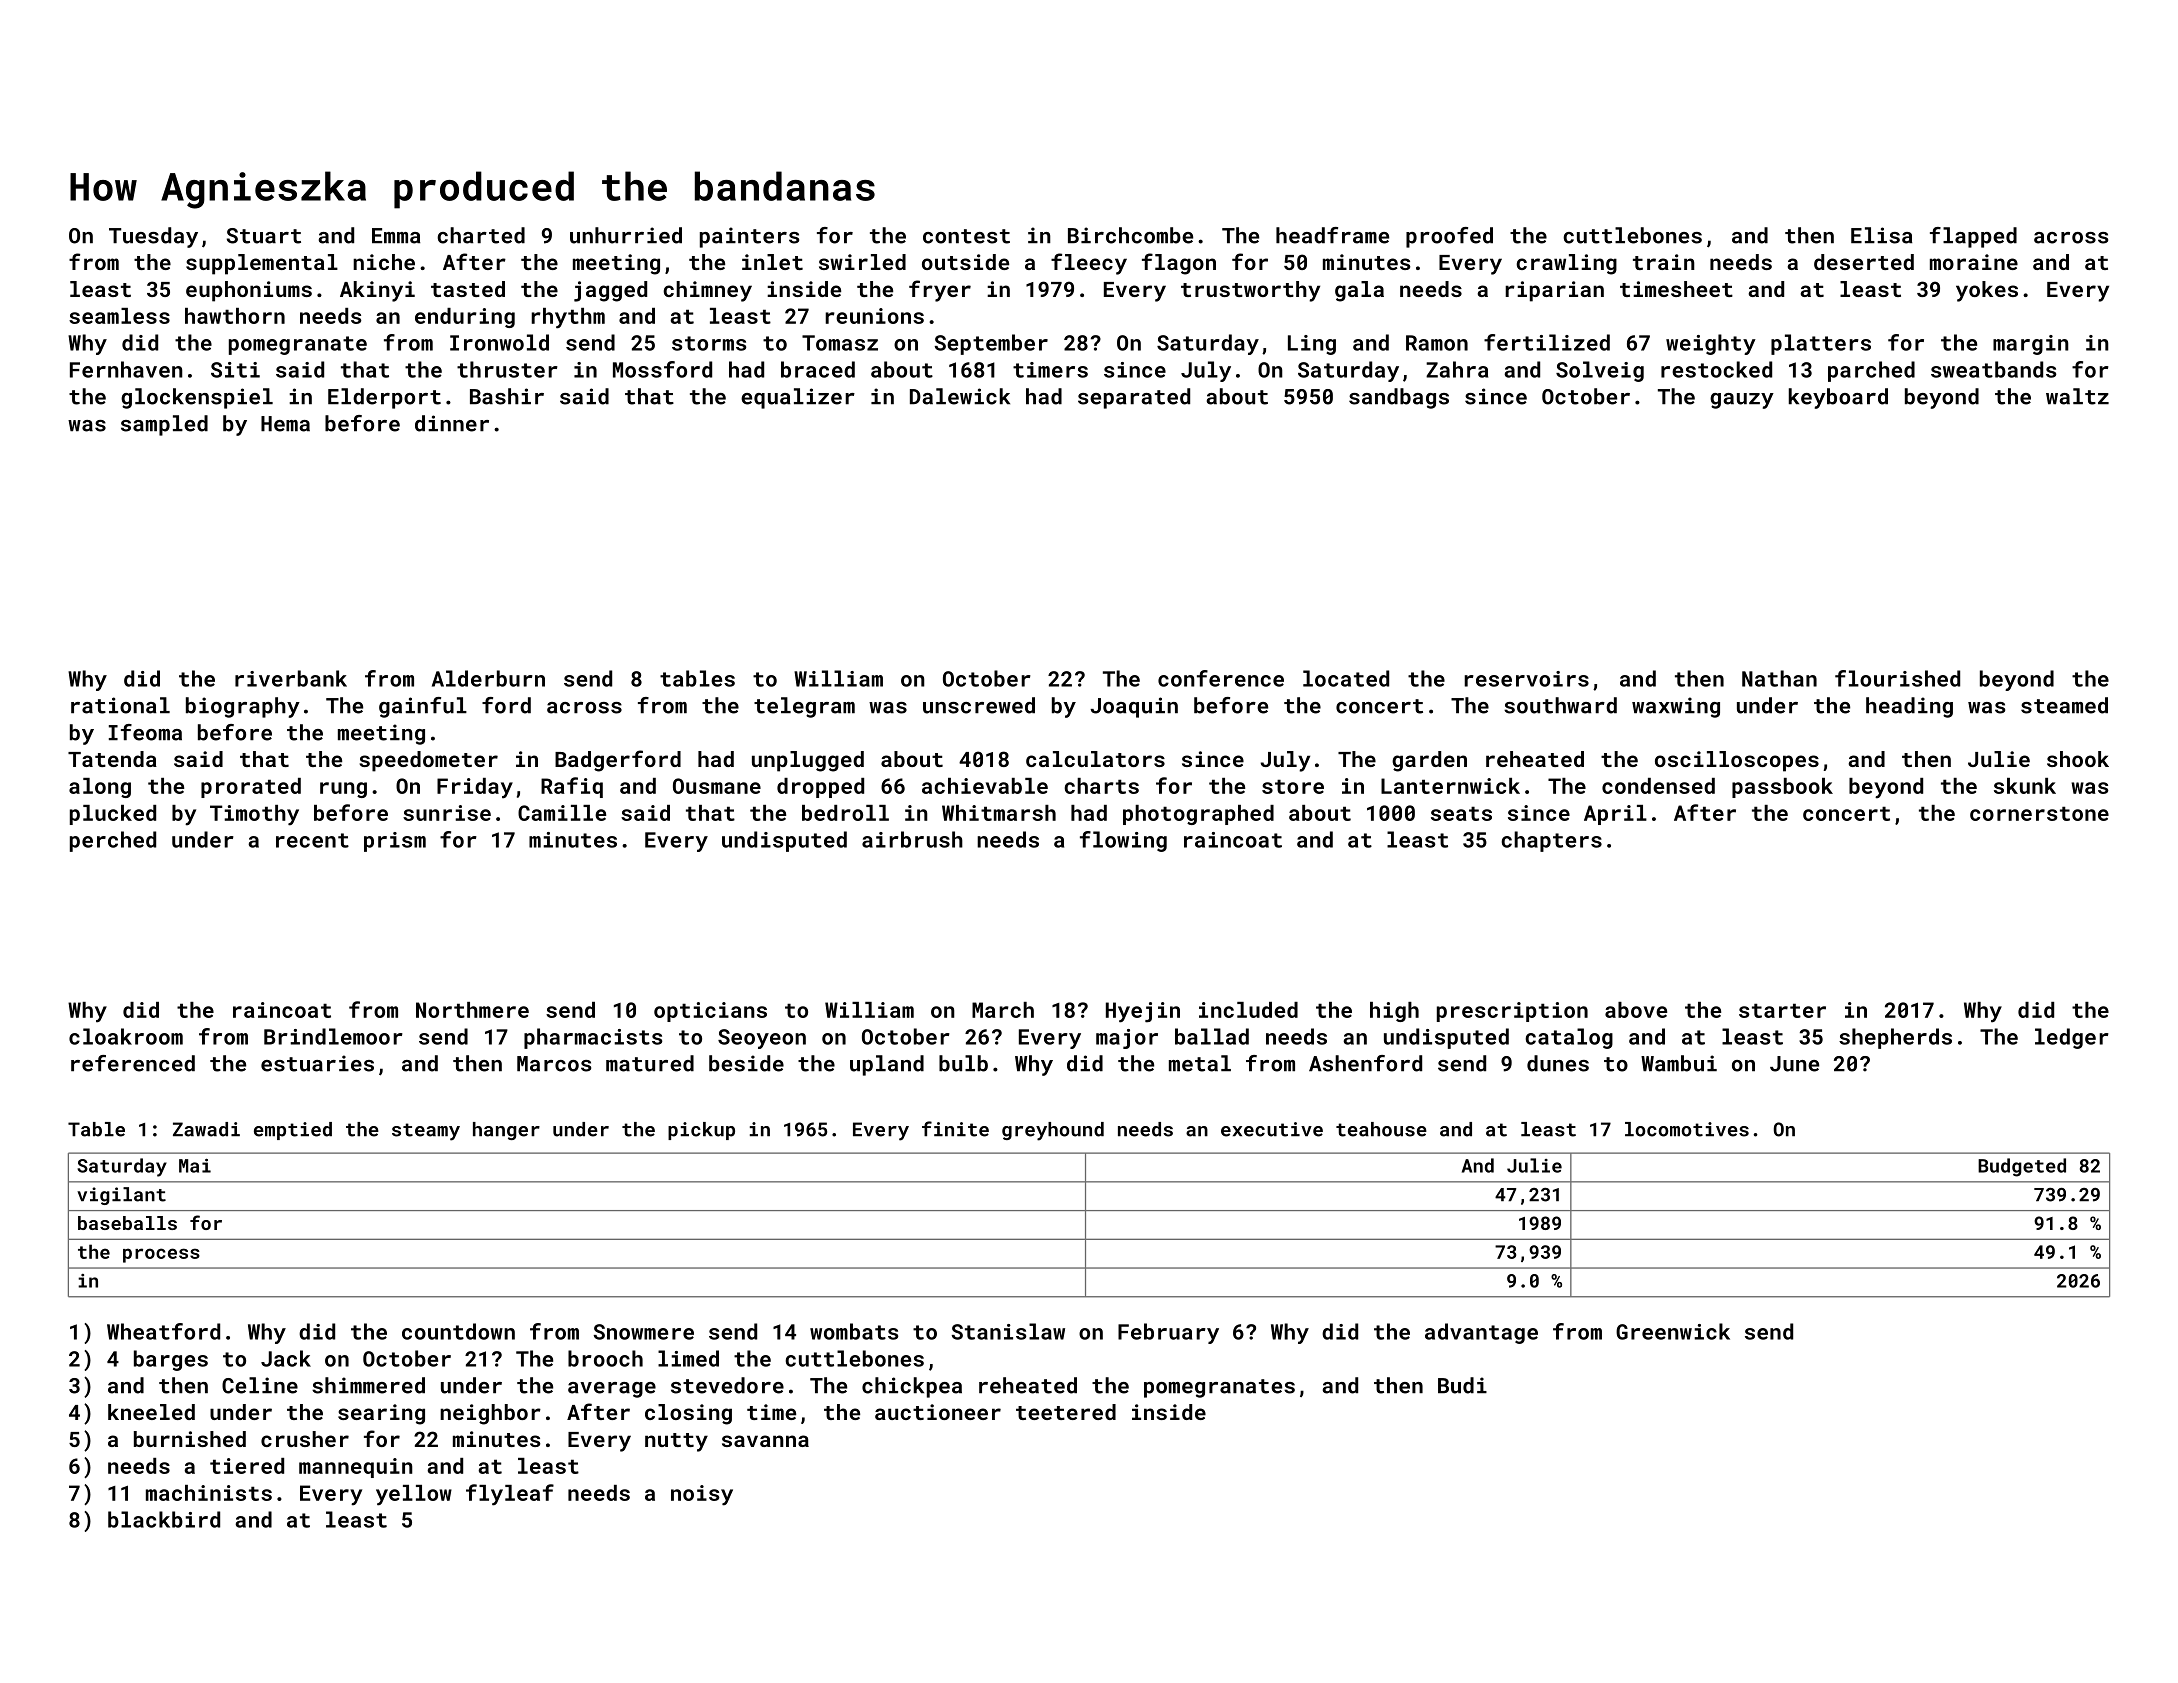  Describe the element at coordinates (414, 1495) in the screenshot. I see `yellow` at that location.
